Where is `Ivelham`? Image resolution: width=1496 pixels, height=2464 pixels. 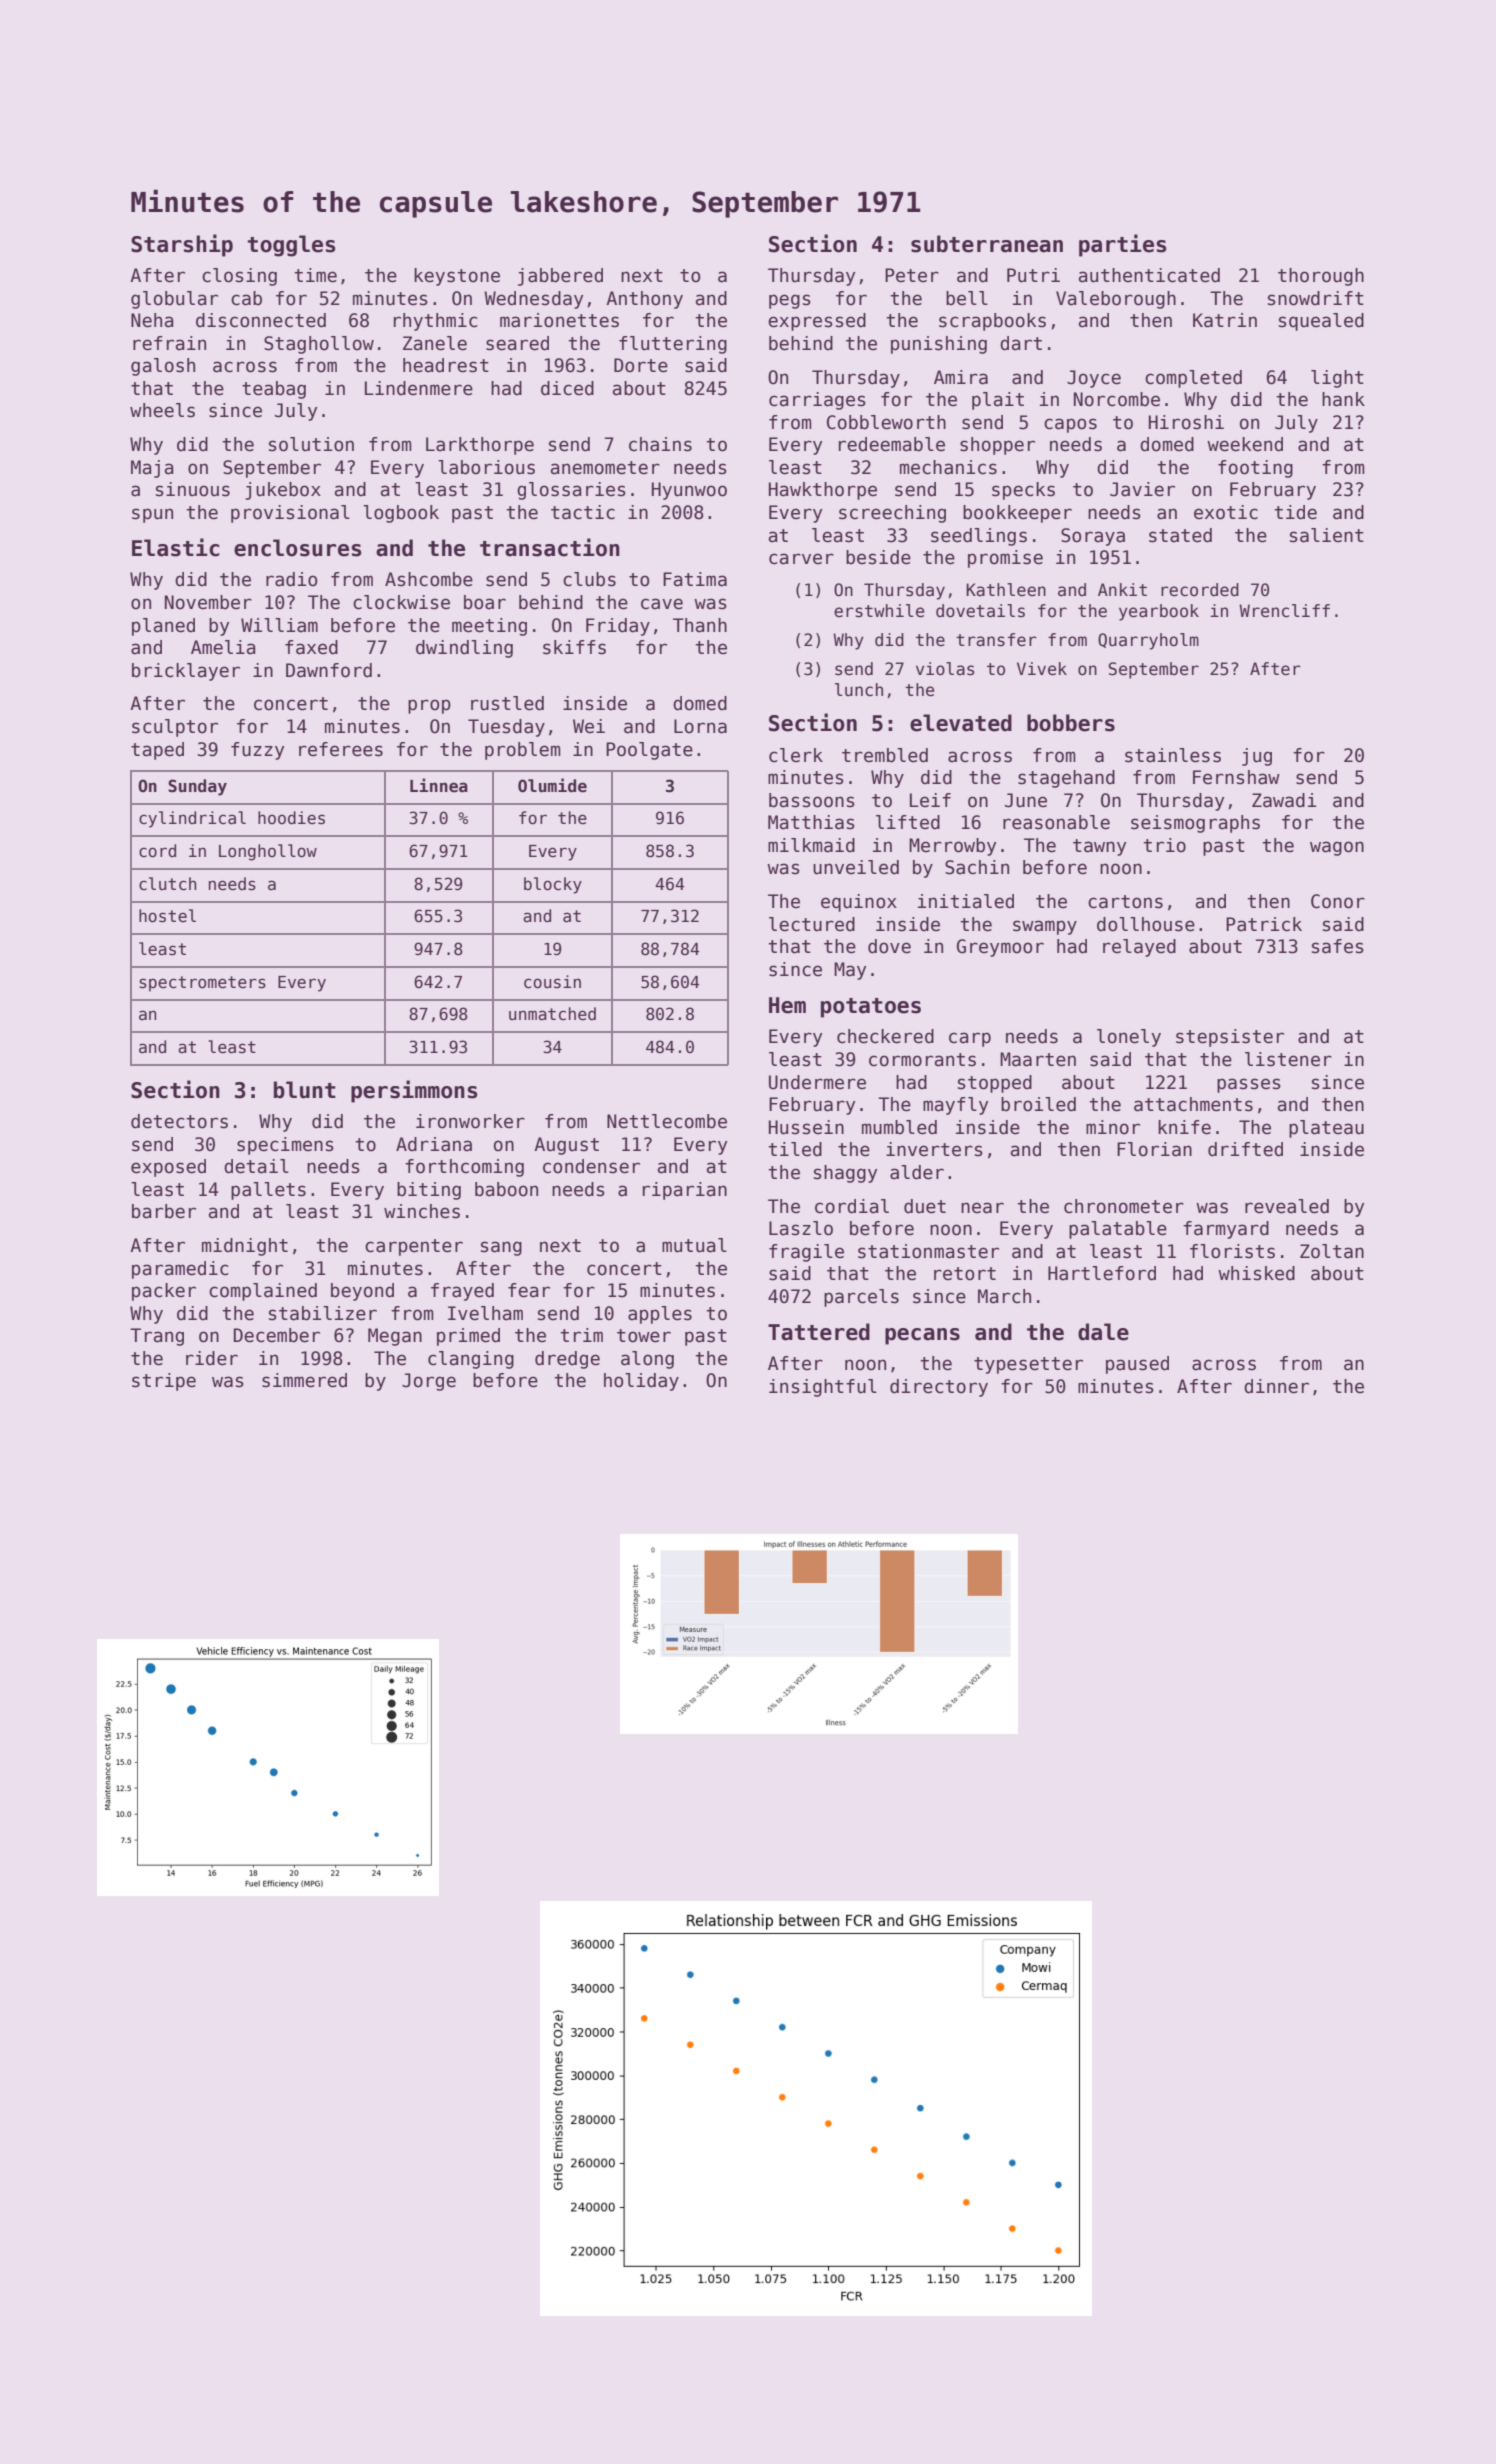 Ivelham is located at coordinates (485, 1313).
